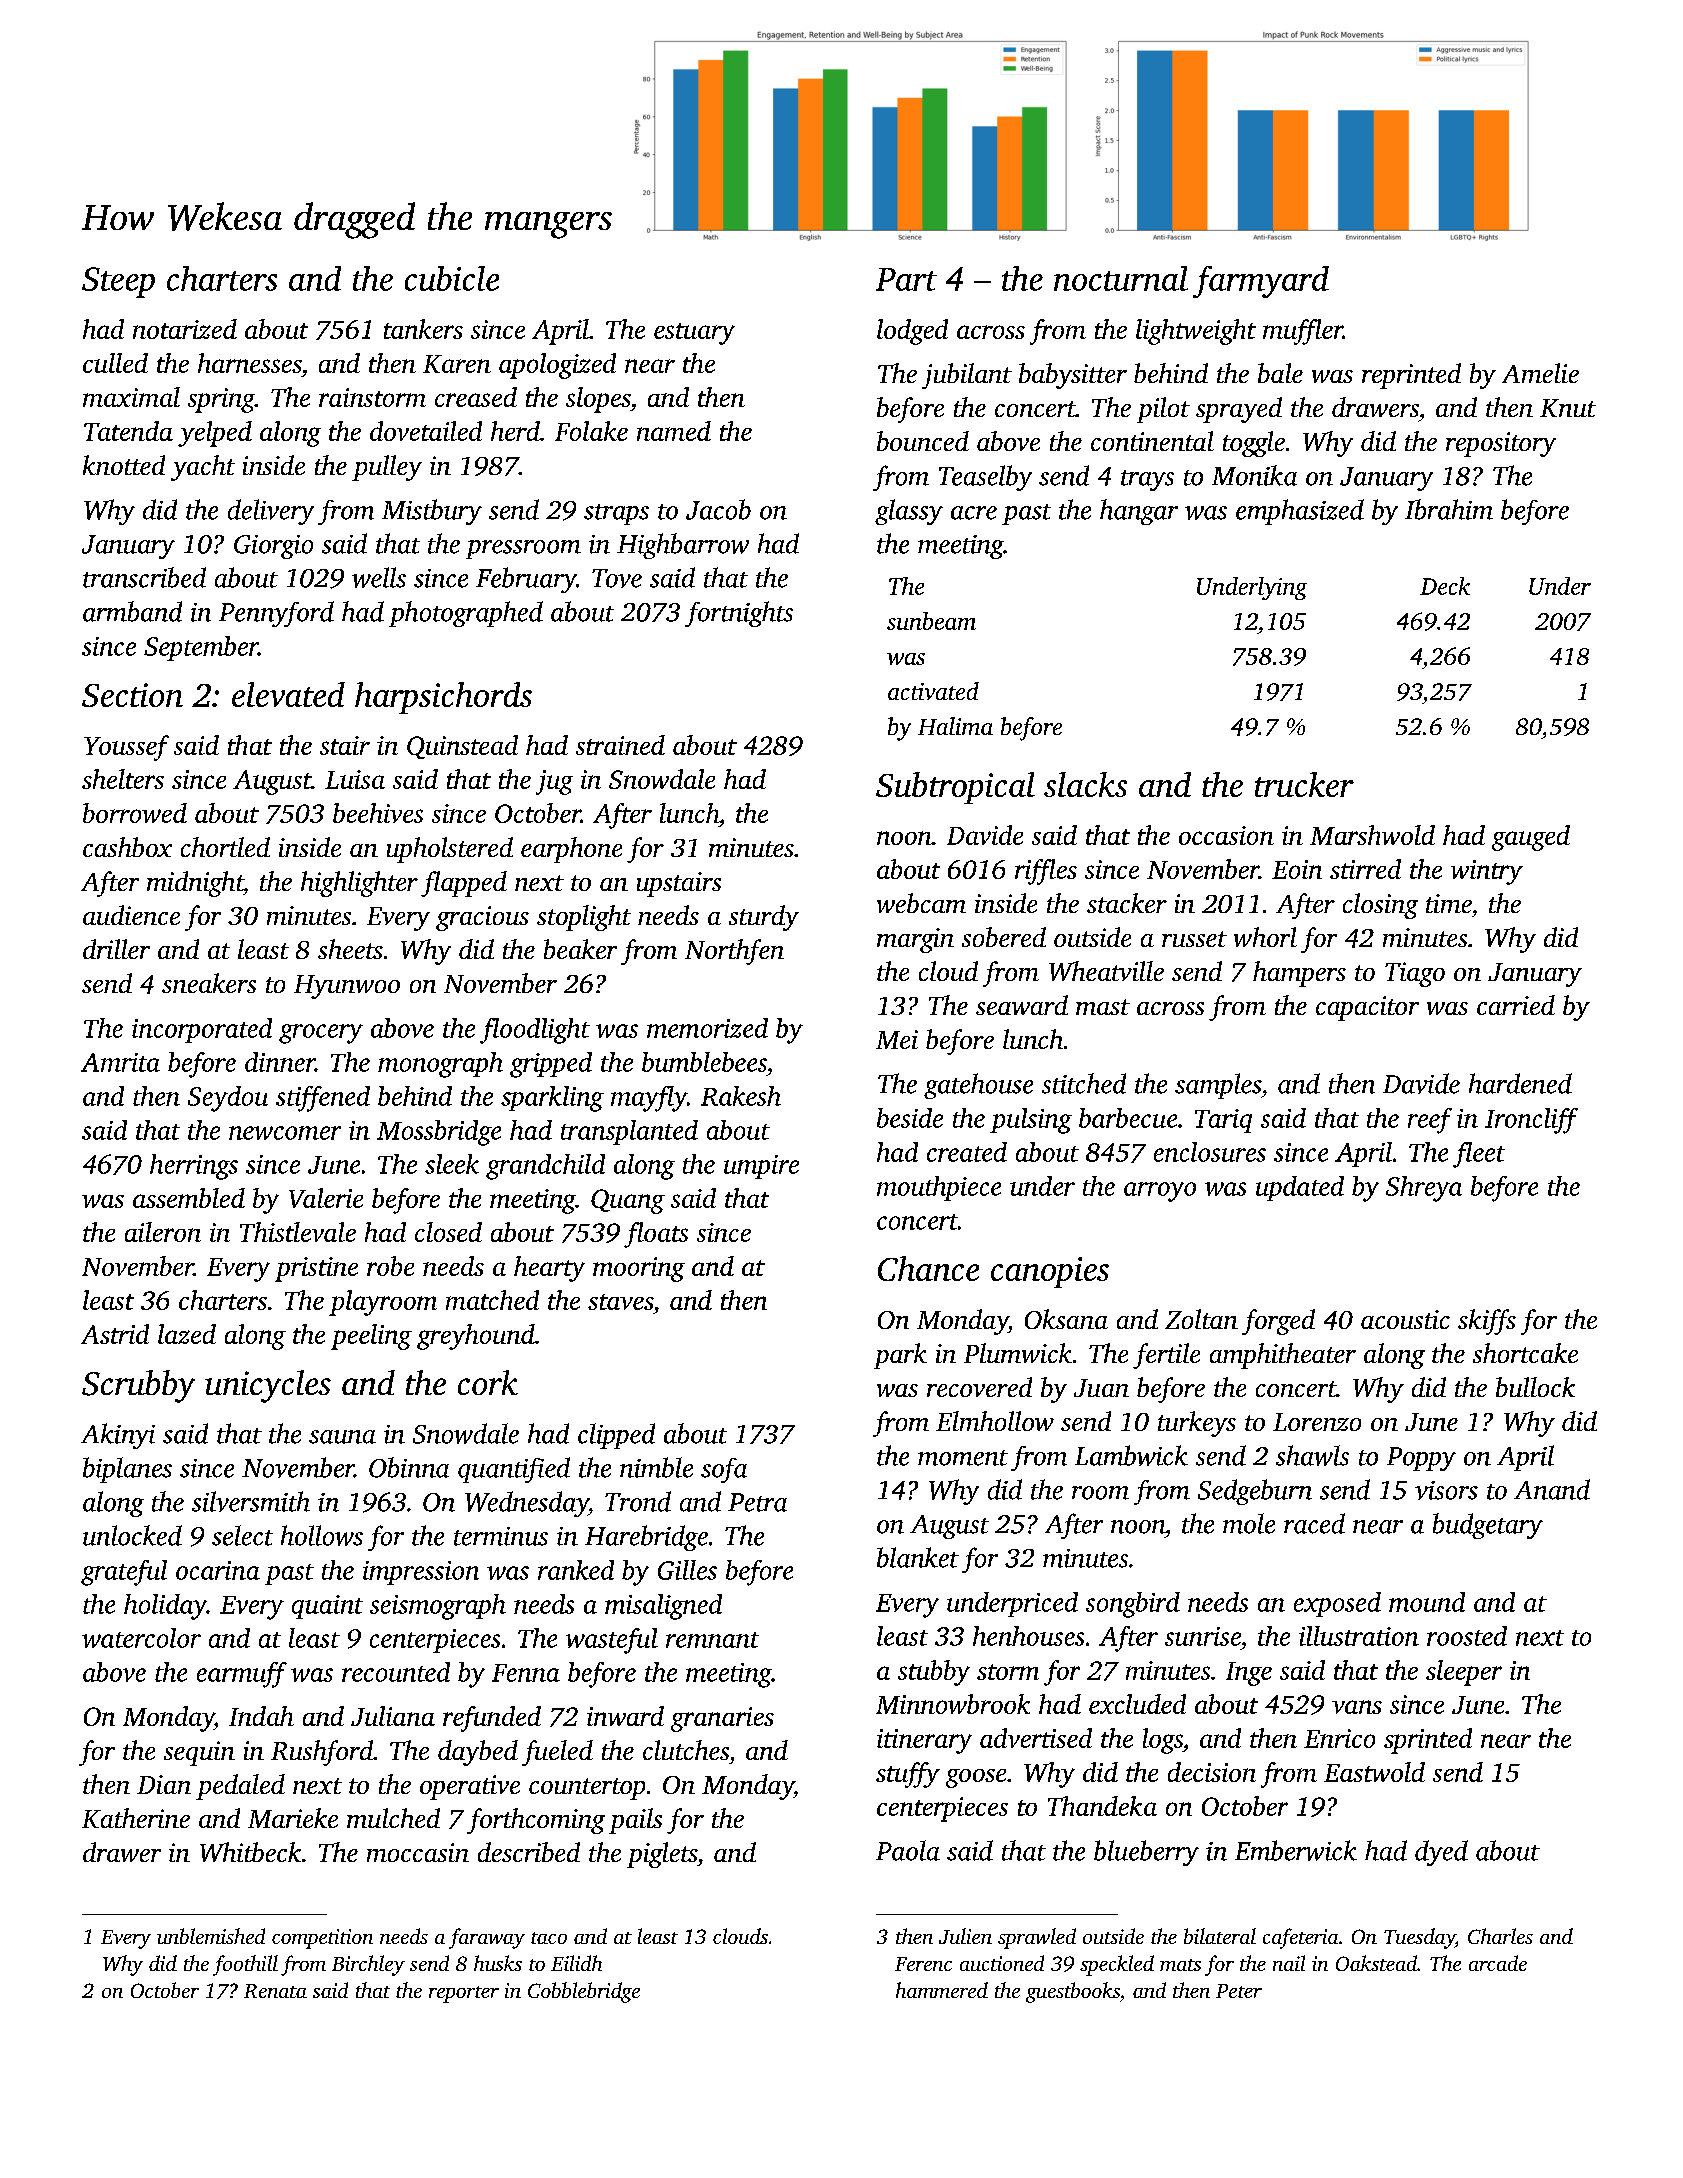 Image resolution: width=1683 pixels, height=2178 pixels. I want to click on Giorgio, so click(273, 547).
